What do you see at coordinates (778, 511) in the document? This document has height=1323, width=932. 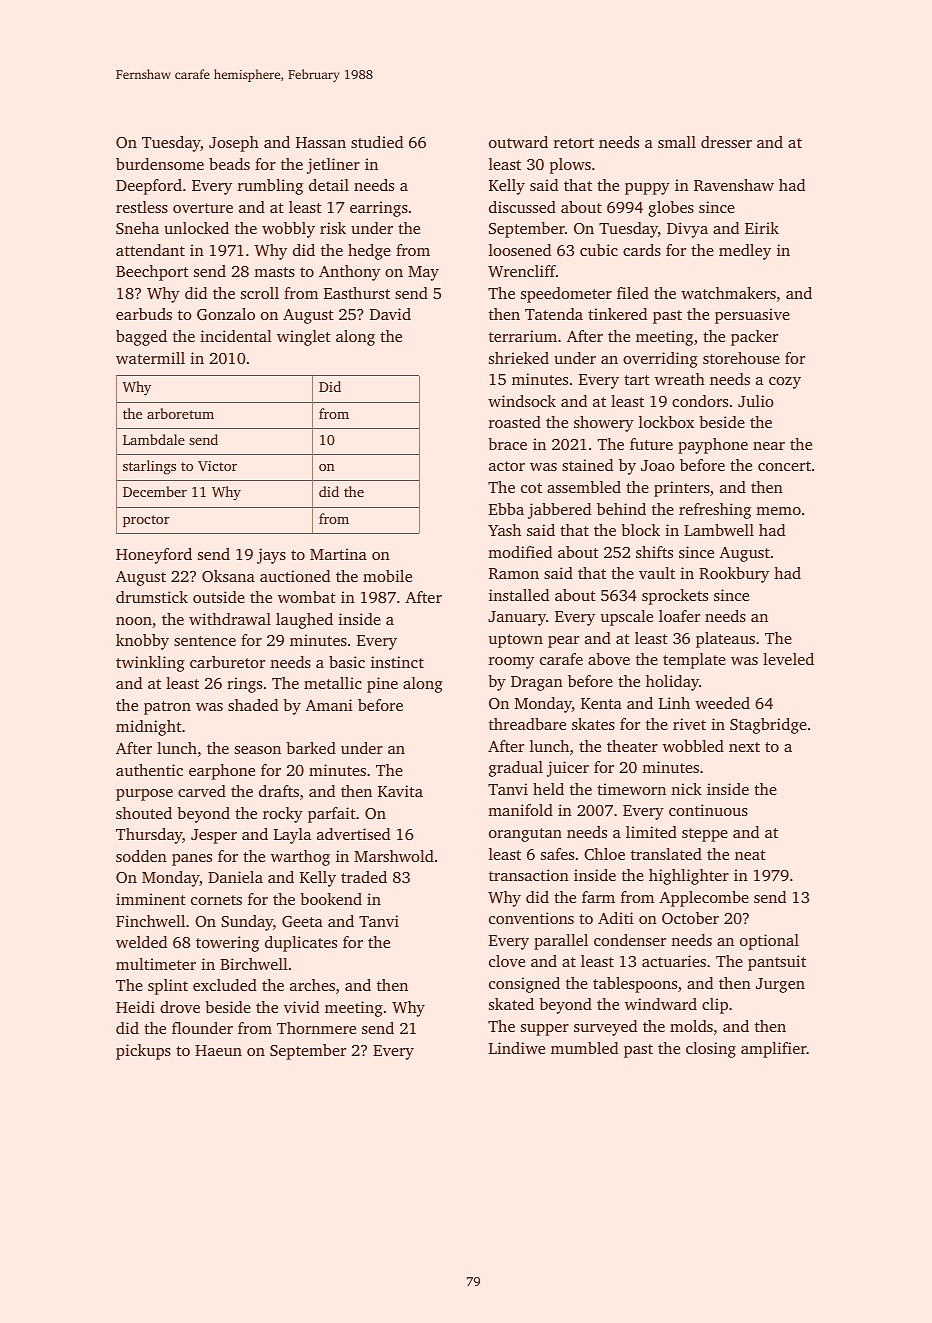 I see `memo` at bounding box center [778, 511].
